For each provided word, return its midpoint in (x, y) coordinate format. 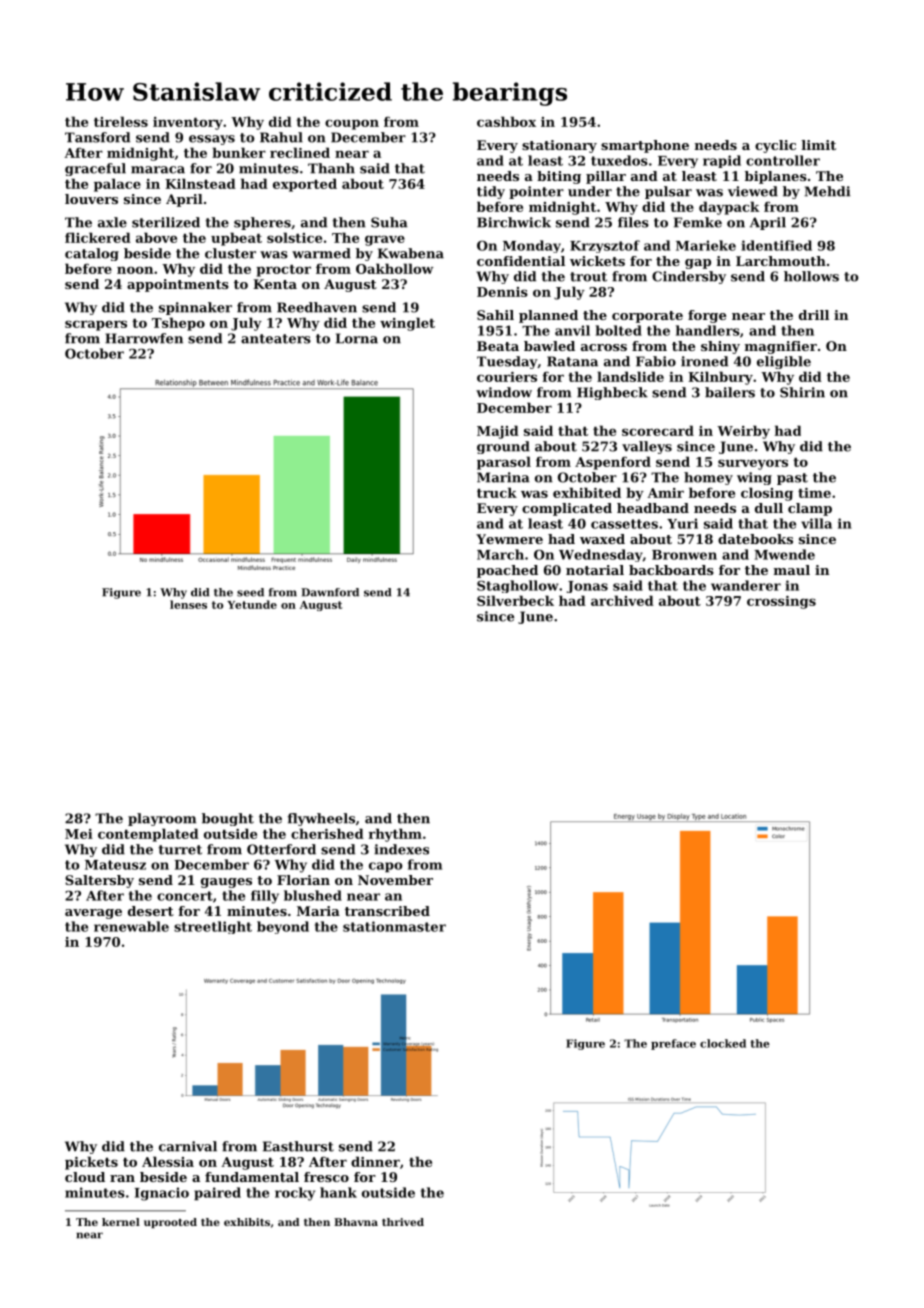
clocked (723, 1043)
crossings (781, 602)
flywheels (321, 819)
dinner (375, 1161)
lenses (188, 604)
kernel (121, 1222)
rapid (722, 161)
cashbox (506, 121)
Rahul (281, 137)
